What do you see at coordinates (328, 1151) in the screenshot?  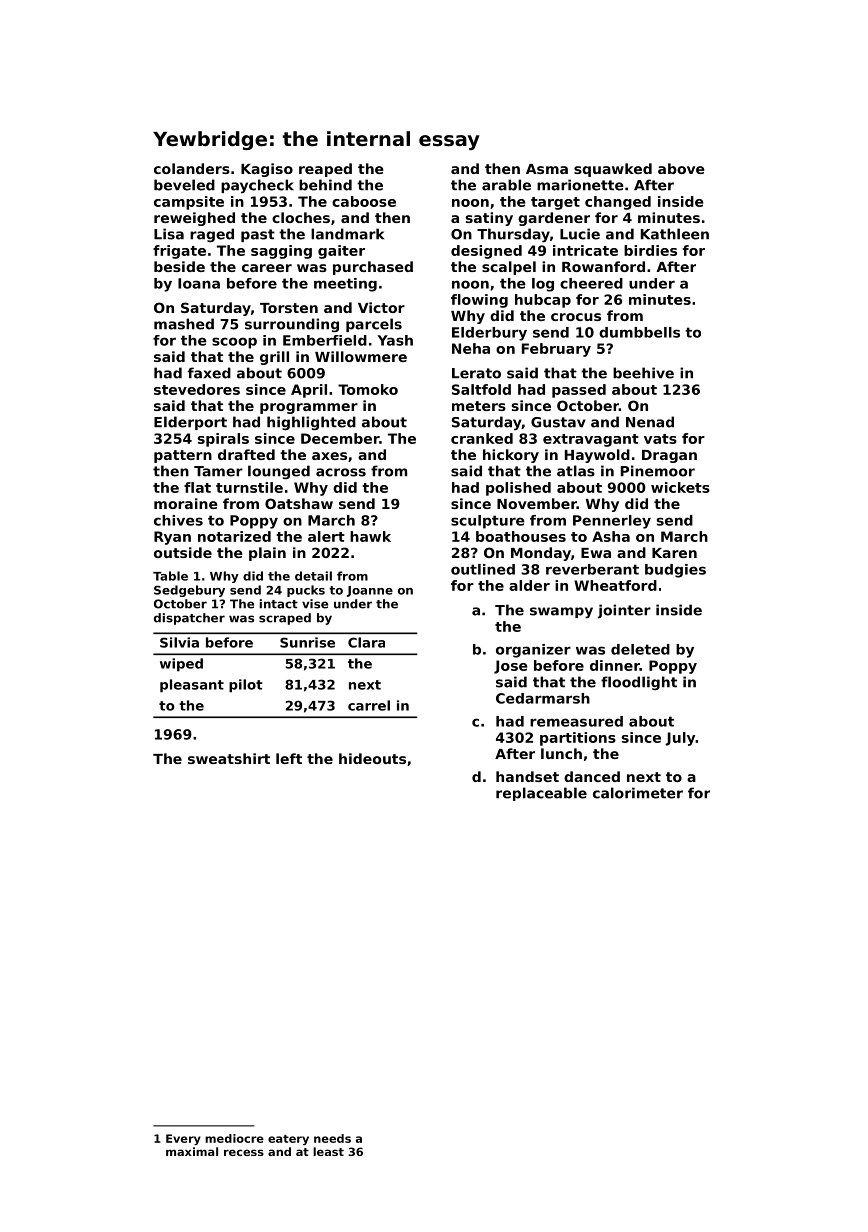 I see `least` at bounding box center [328, 1151].
